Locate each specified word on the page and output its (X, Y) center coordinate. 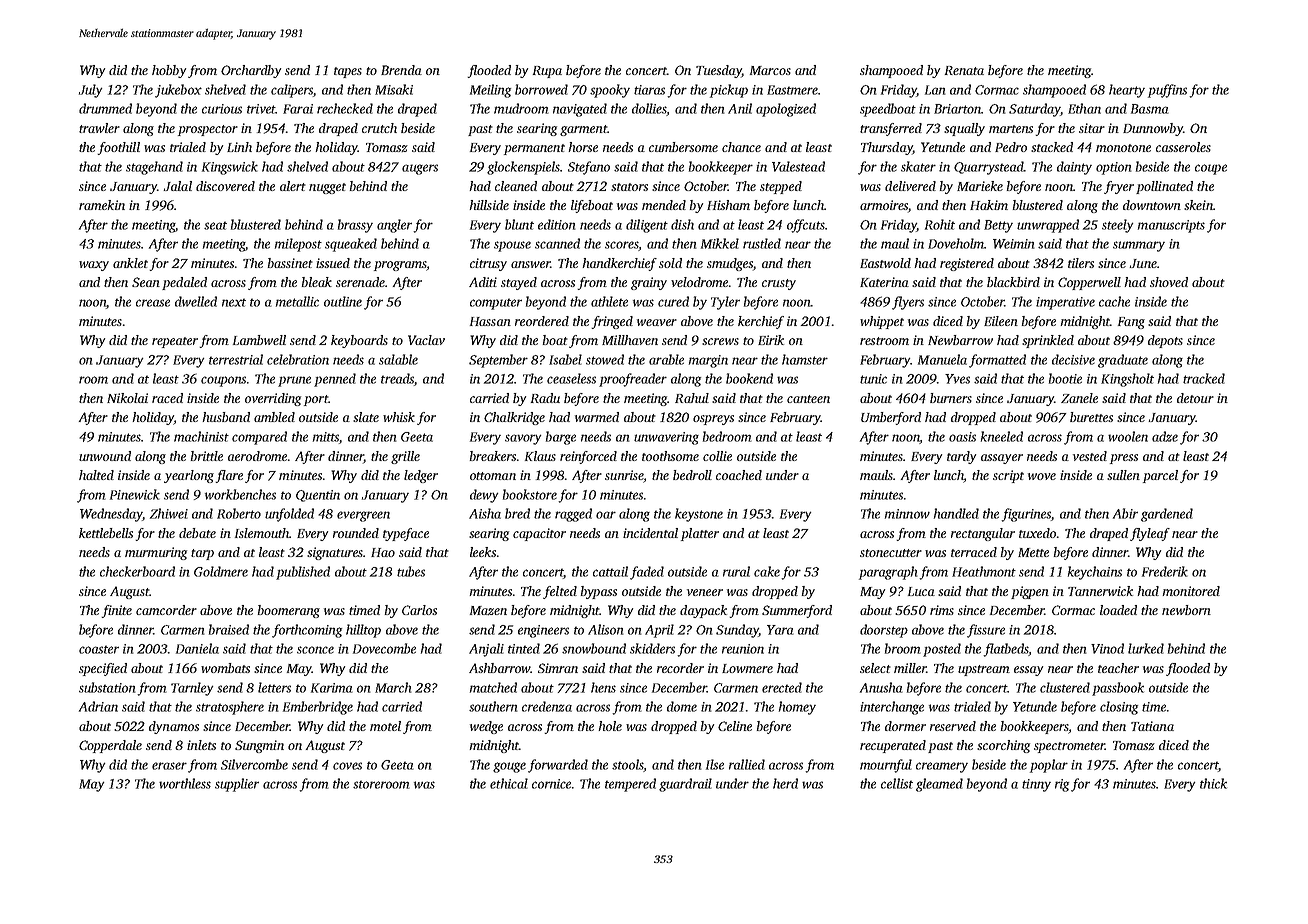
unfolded (289, 515)
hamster (805, 359)
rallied (747, 764)
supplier (237, 785)
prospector (208, 130)
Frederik (1165, 571)
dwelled (196, 301)
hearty (1127, 91)
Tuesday (719, 71)
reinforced (588, 457)
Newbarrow (960, 340)
